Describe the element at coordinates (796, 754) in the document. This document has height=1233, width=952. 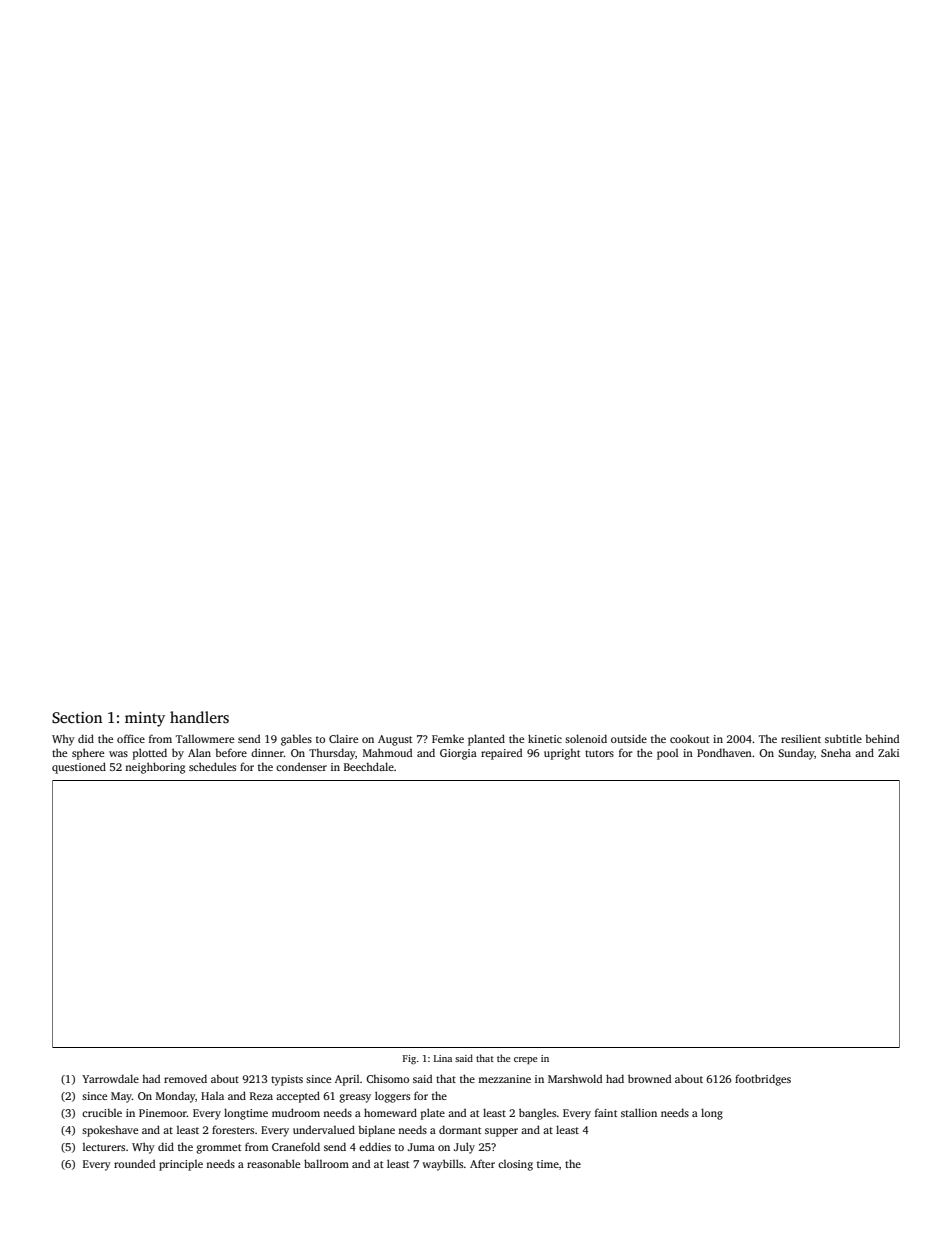
I see `Sunday` at that location.
